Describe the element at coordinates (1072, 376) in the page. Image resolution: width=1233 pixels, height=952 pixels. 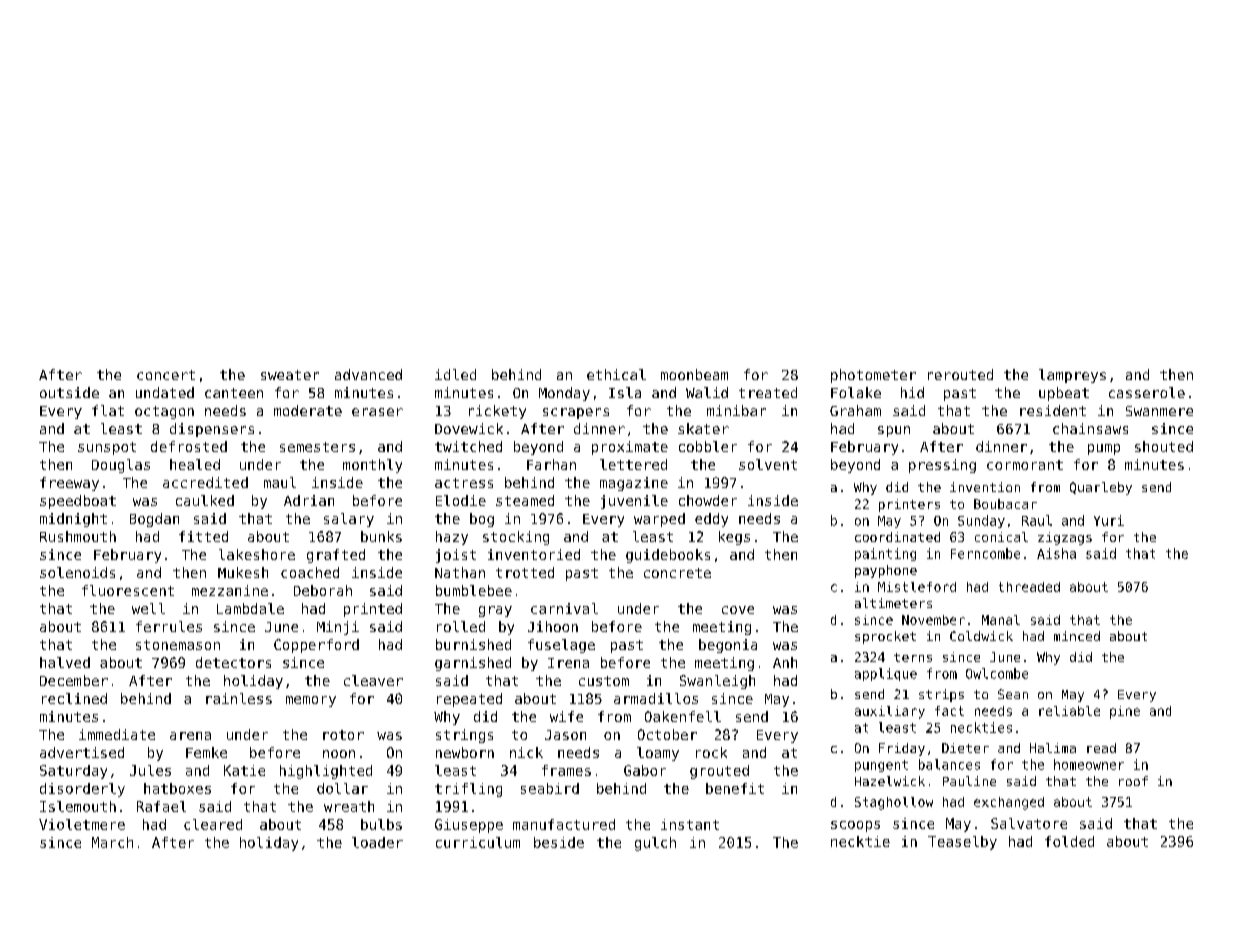
I see `lampreys` at that location.
